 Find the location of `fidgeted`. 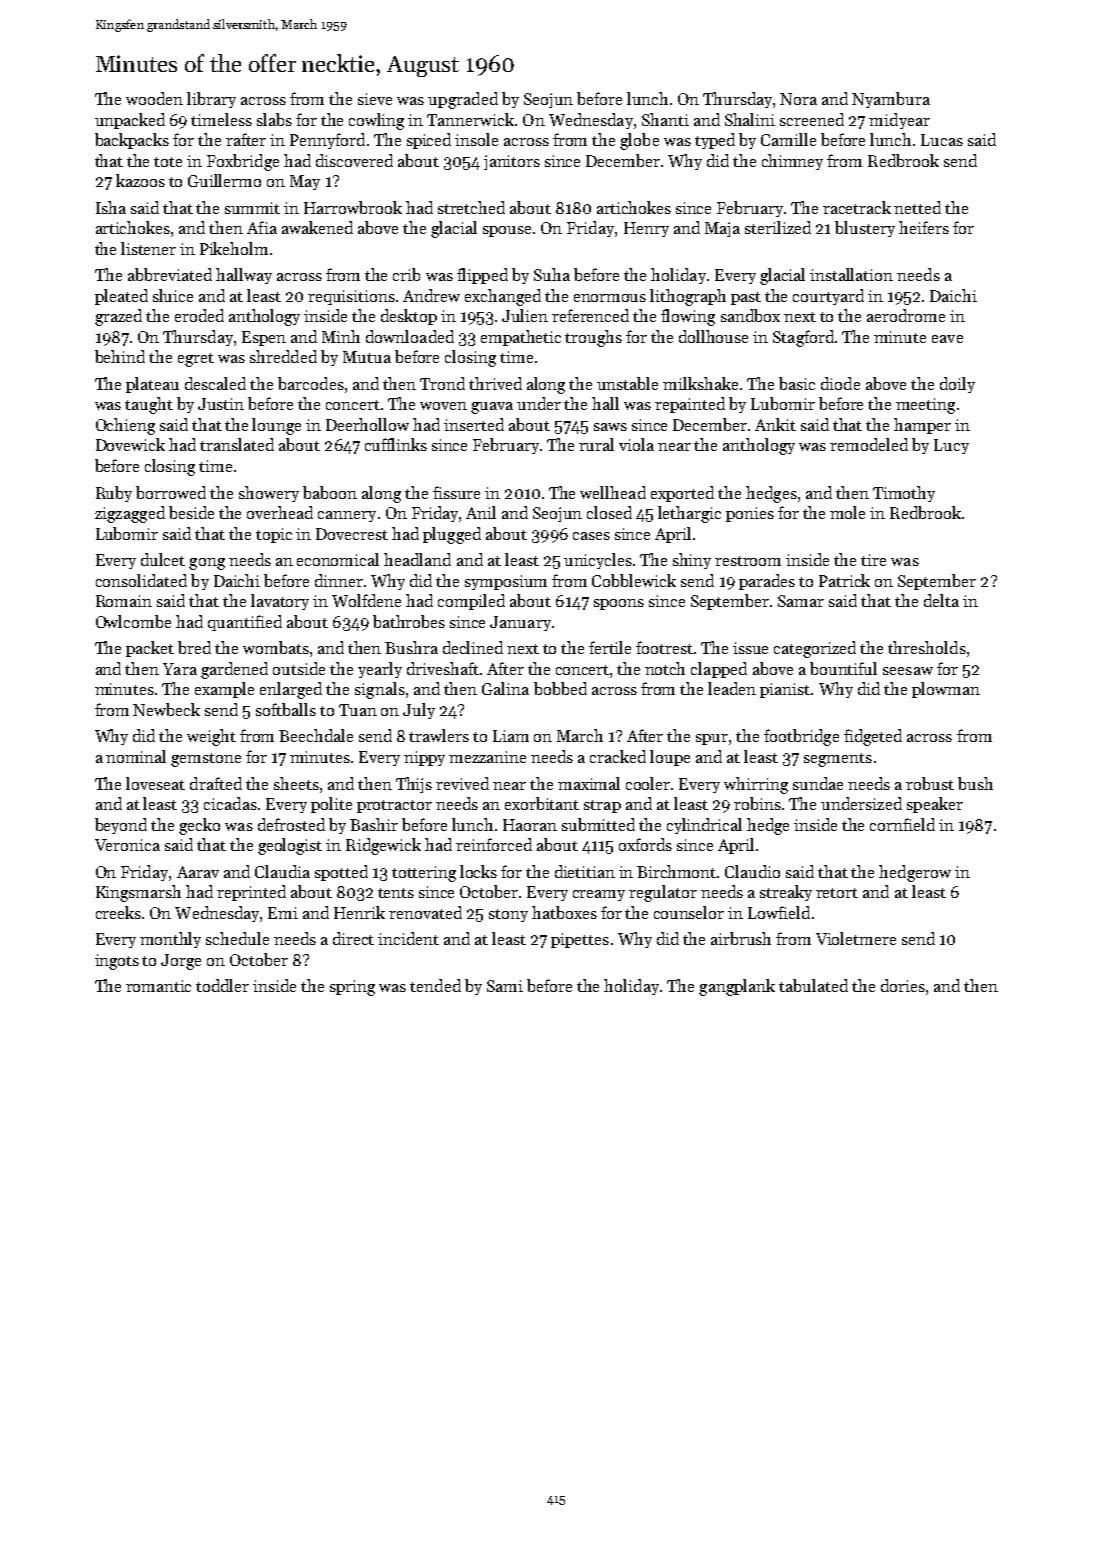

fidgeted is located at coordinates (873, 737).
